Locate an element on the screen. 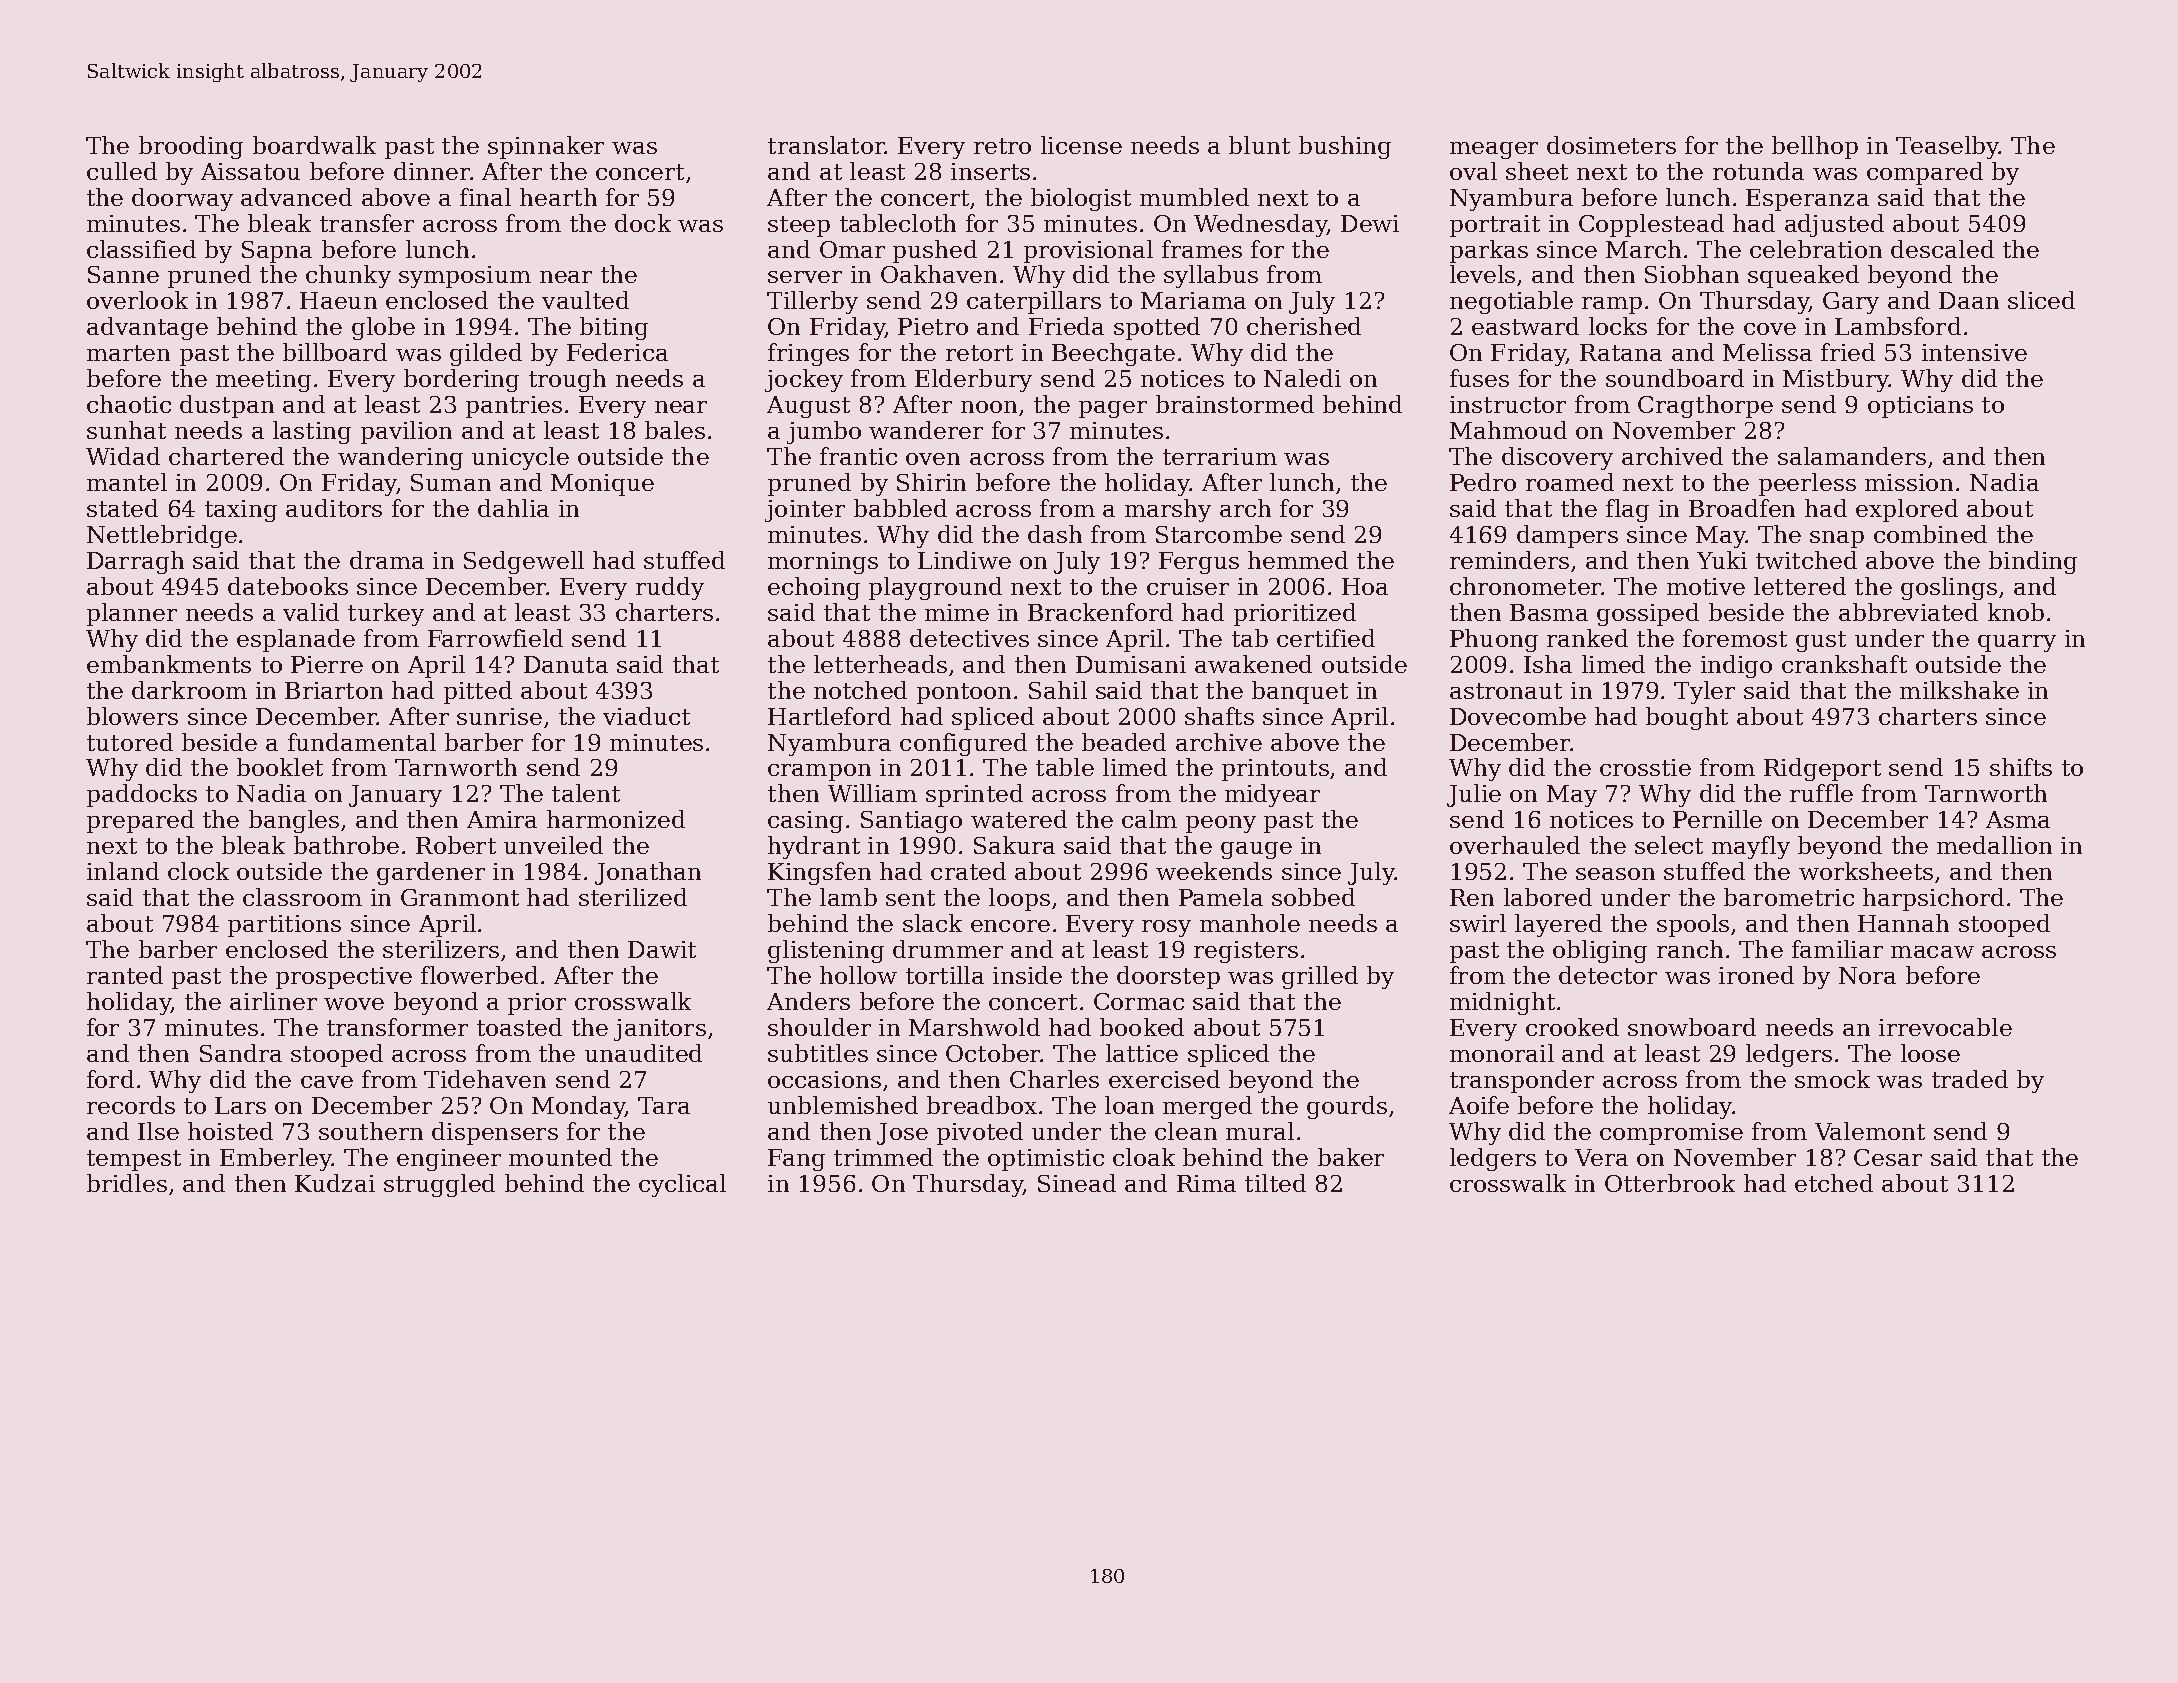  chronometer is located at coordinates (1526, 586).
